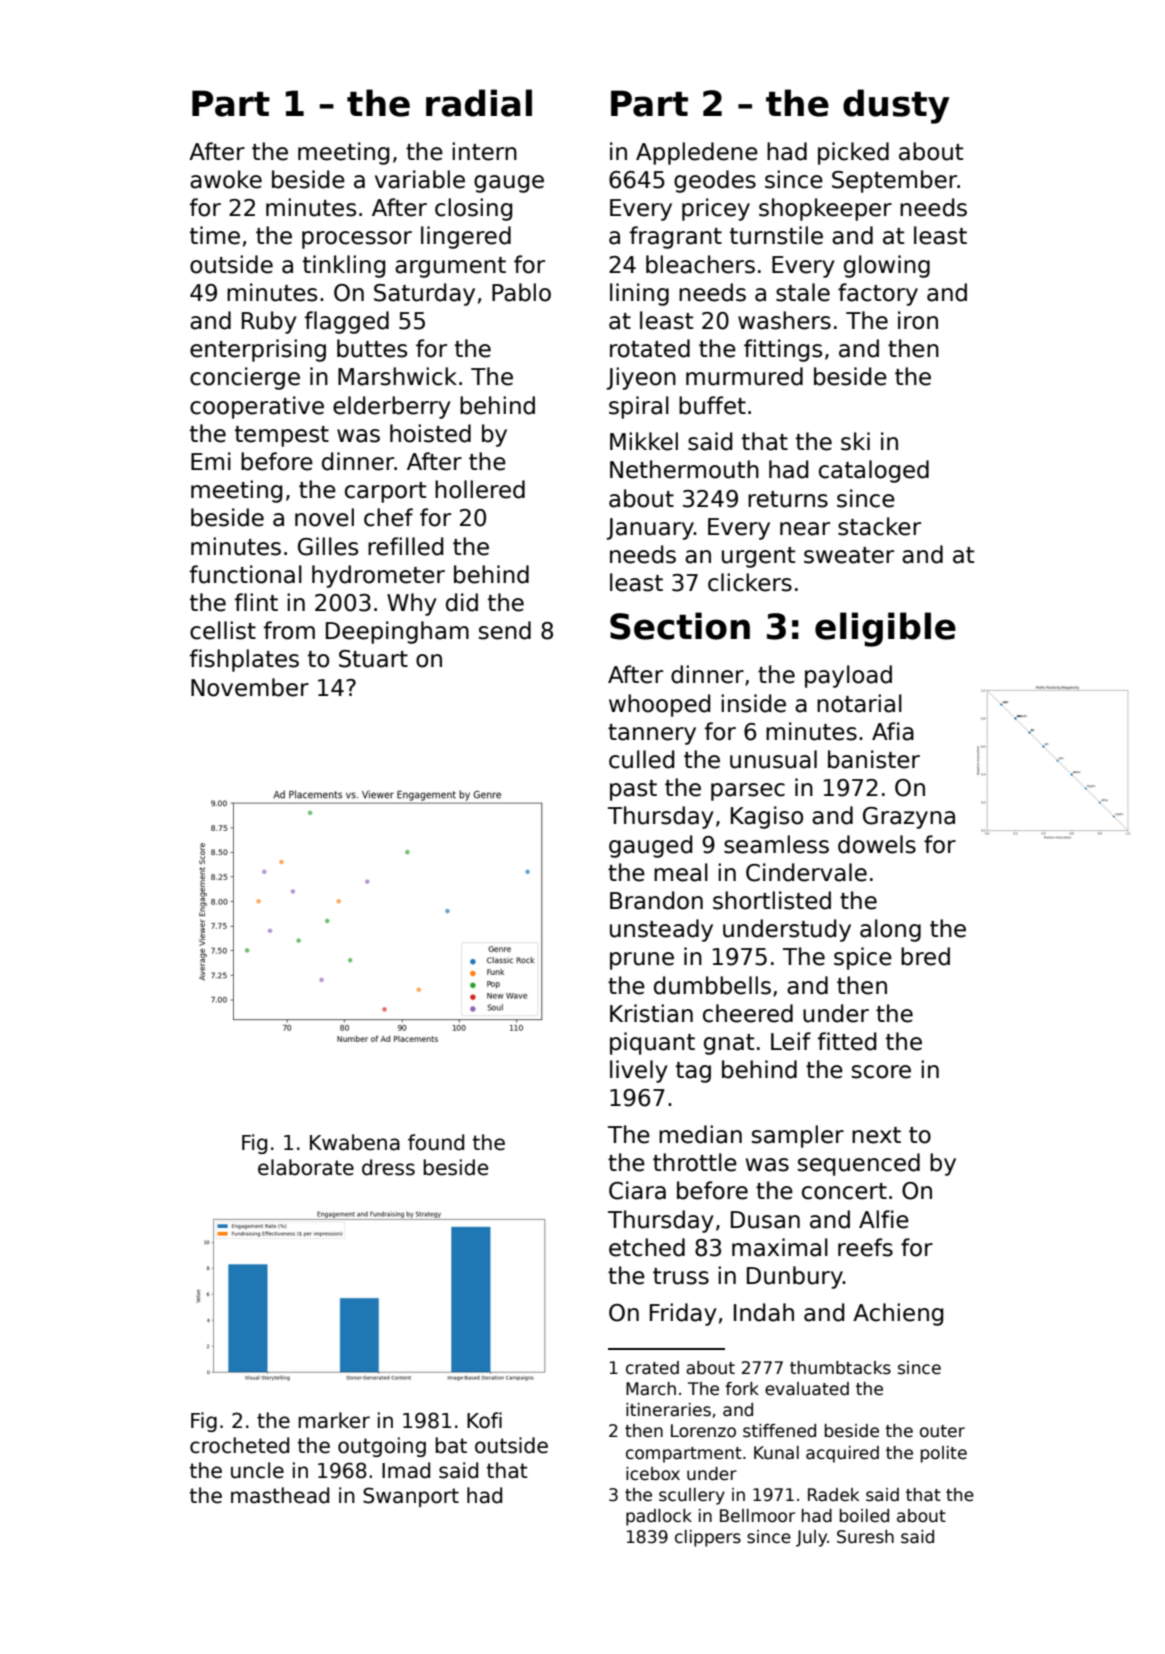  What do you see at coordinates (876, 1135) in the image?
I see `next` at bounding box center [876, 1135].
